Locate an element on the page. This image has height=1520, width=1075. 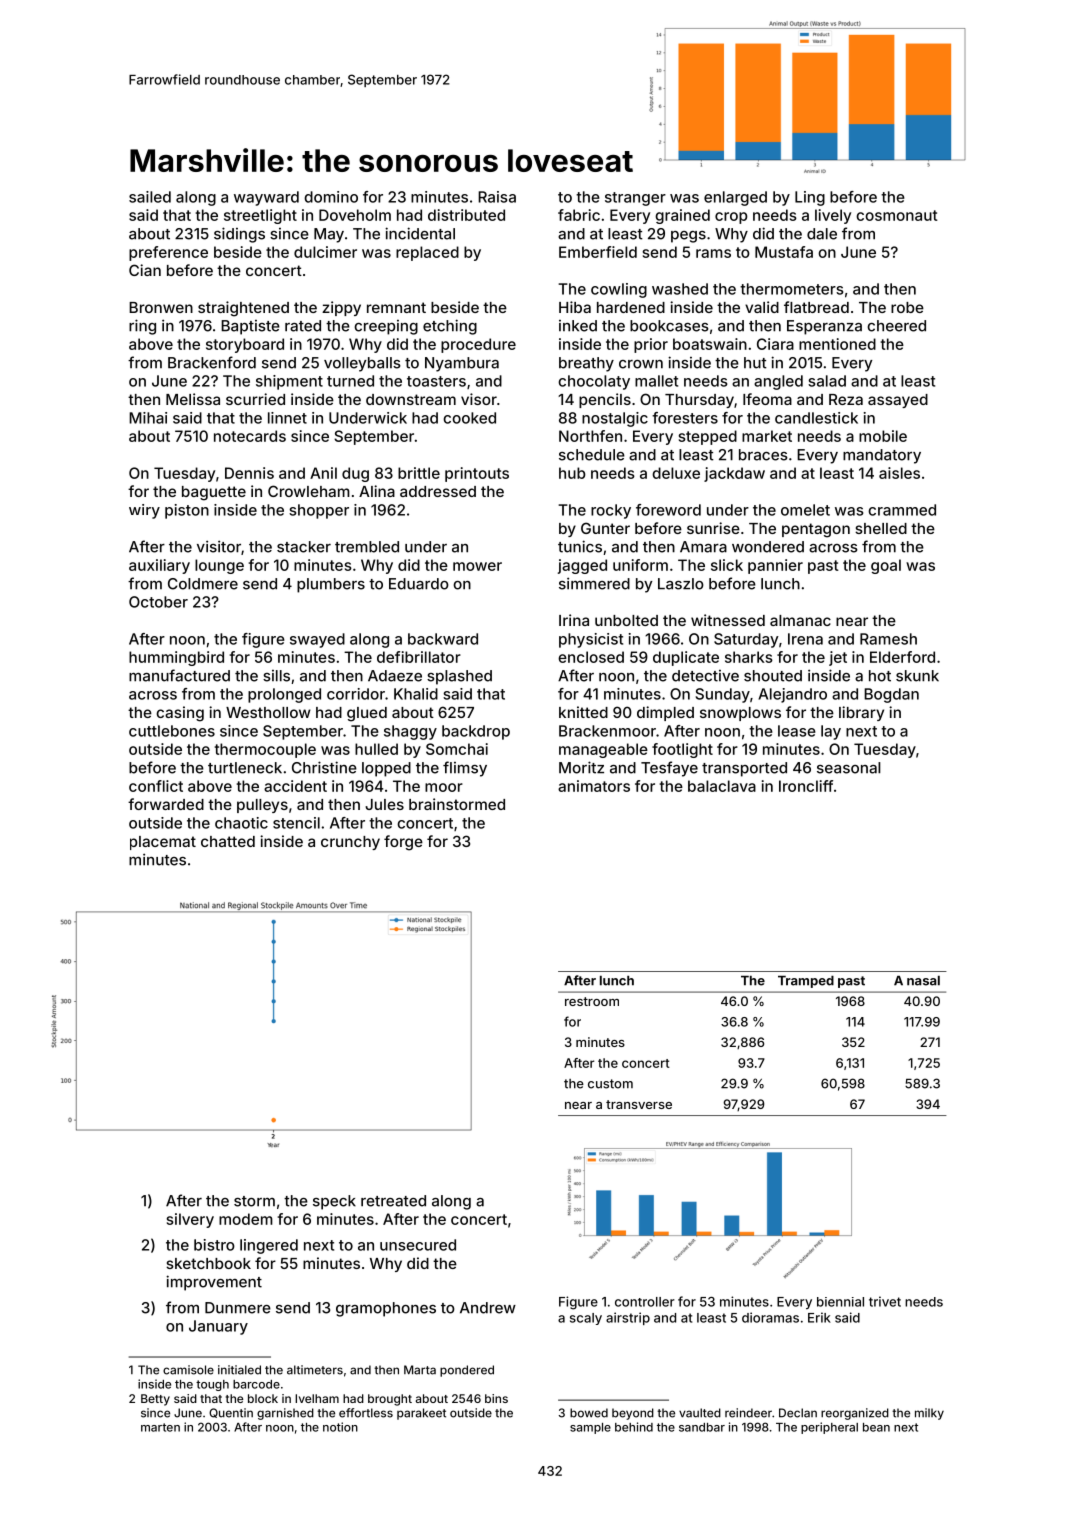
chatted is located at coordinates (228, 841).
